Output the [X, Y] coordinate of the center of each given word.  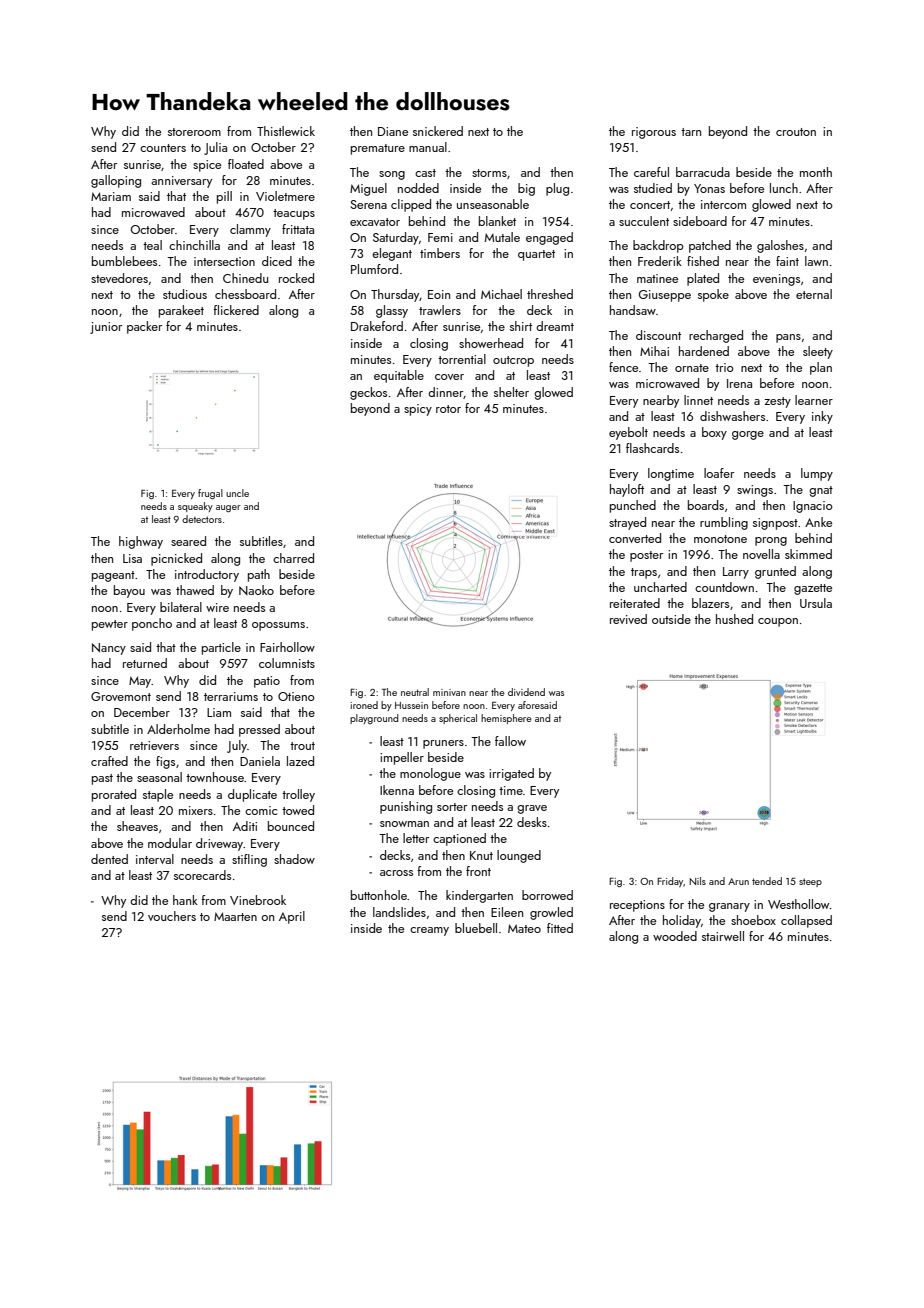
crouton [796, 132]
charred [293, 558]
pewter [110, 625]
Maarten [235, 916]
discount [658, 335]
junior [106, 328]
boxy [714, 433]
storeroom [194, 132]
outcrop [513, 361]
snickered [438, 131]
